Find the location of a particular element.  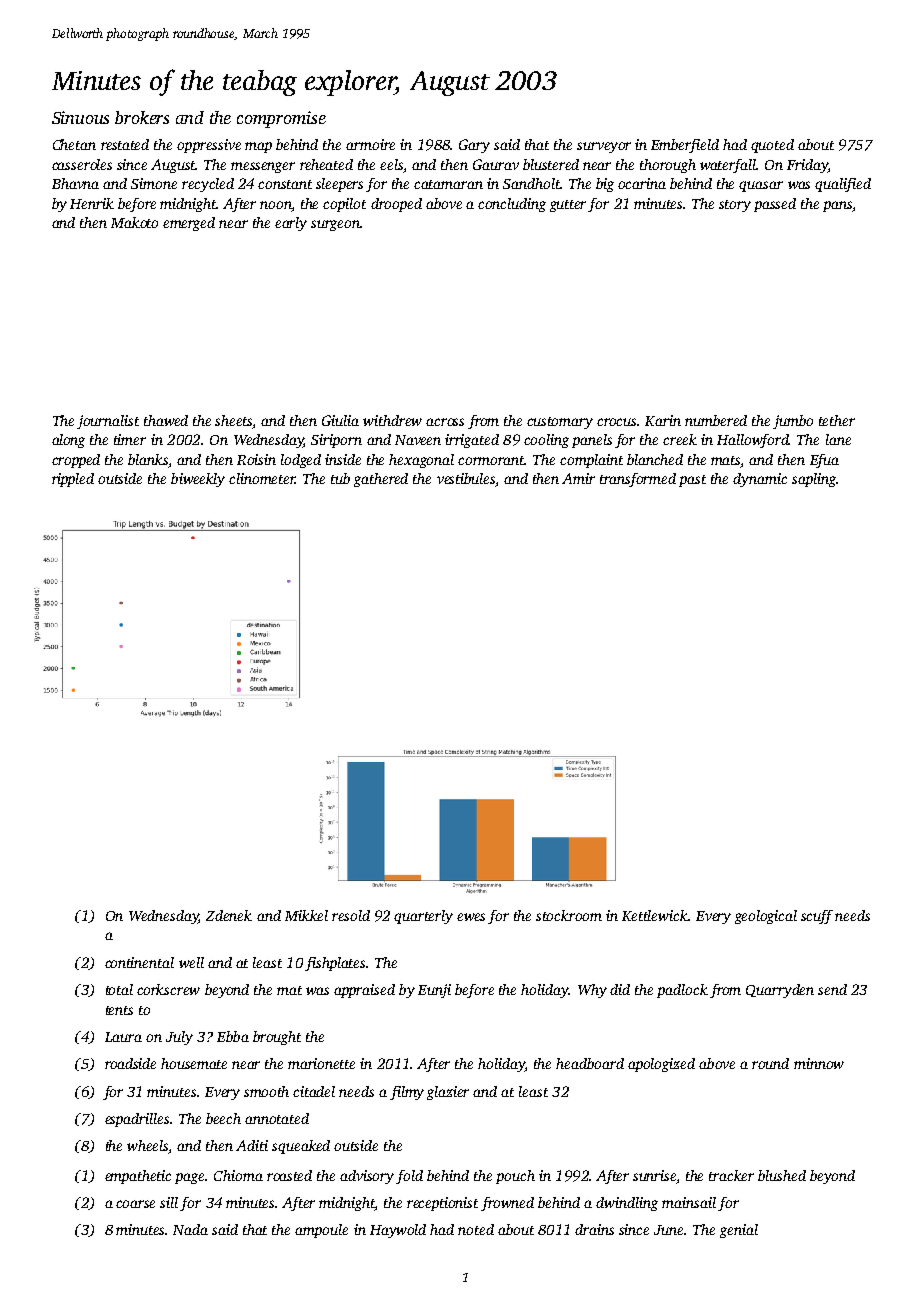

minnow is located at coordinates (819, 1063).
